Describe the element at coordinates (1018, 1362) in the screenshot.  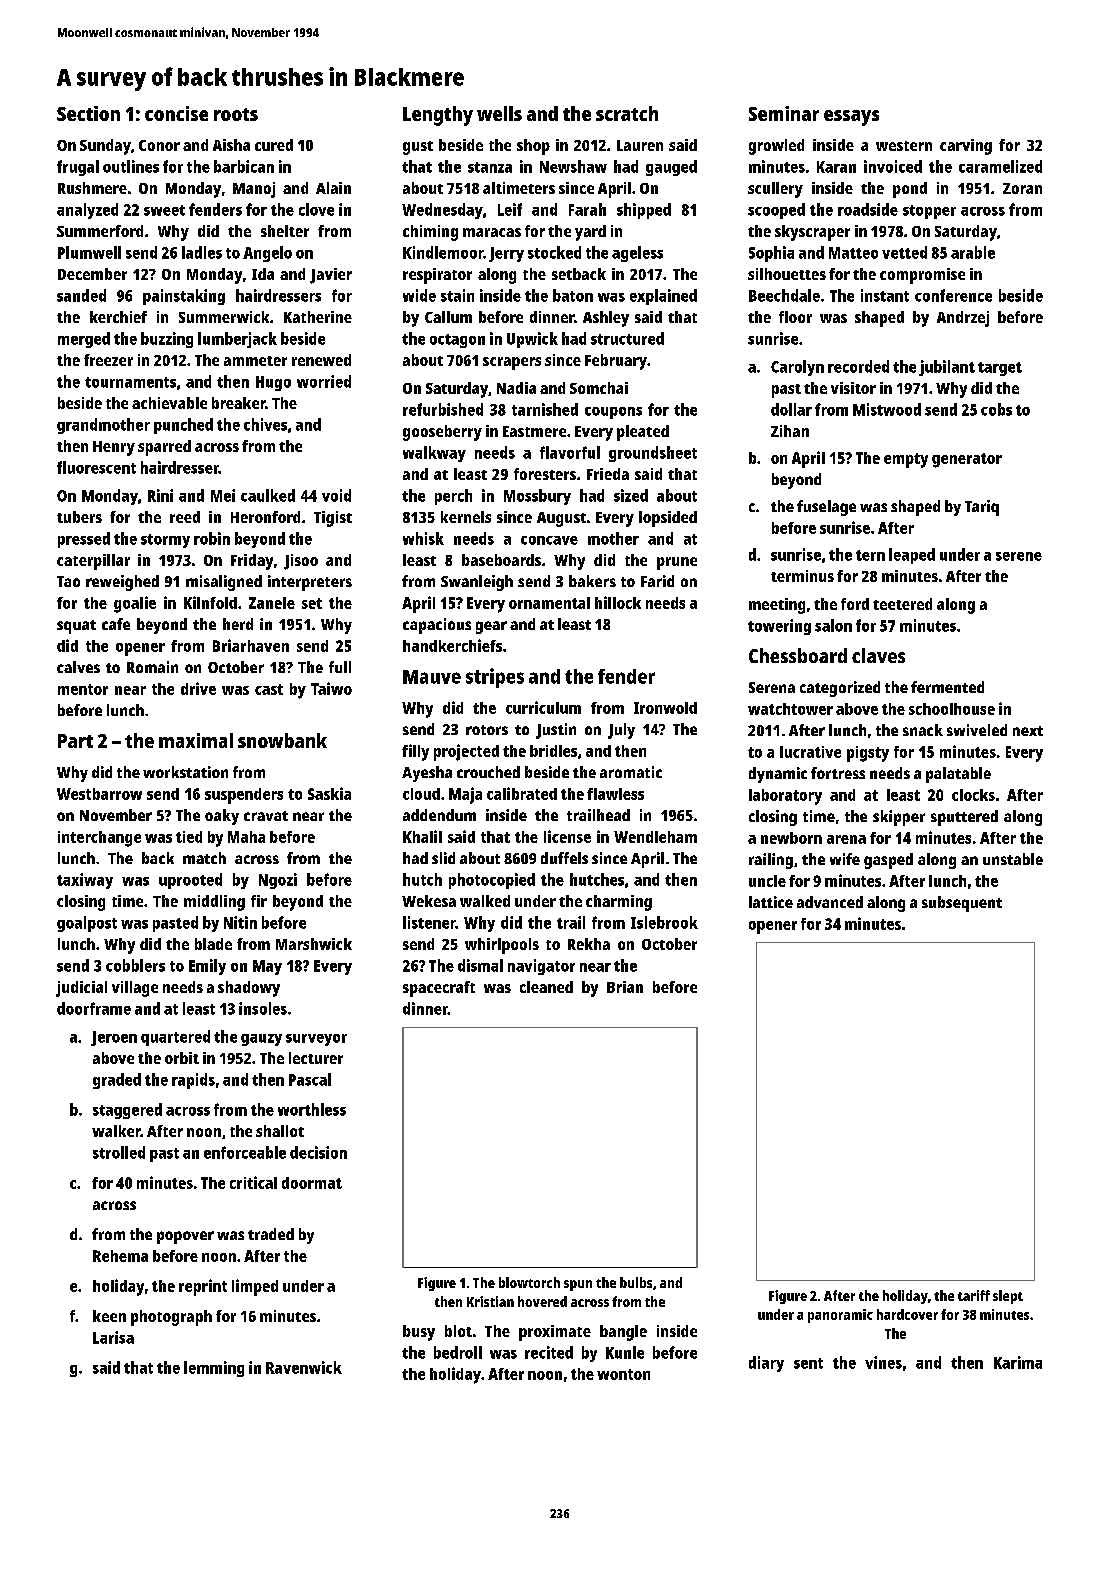
I see `Karima` at that location.
